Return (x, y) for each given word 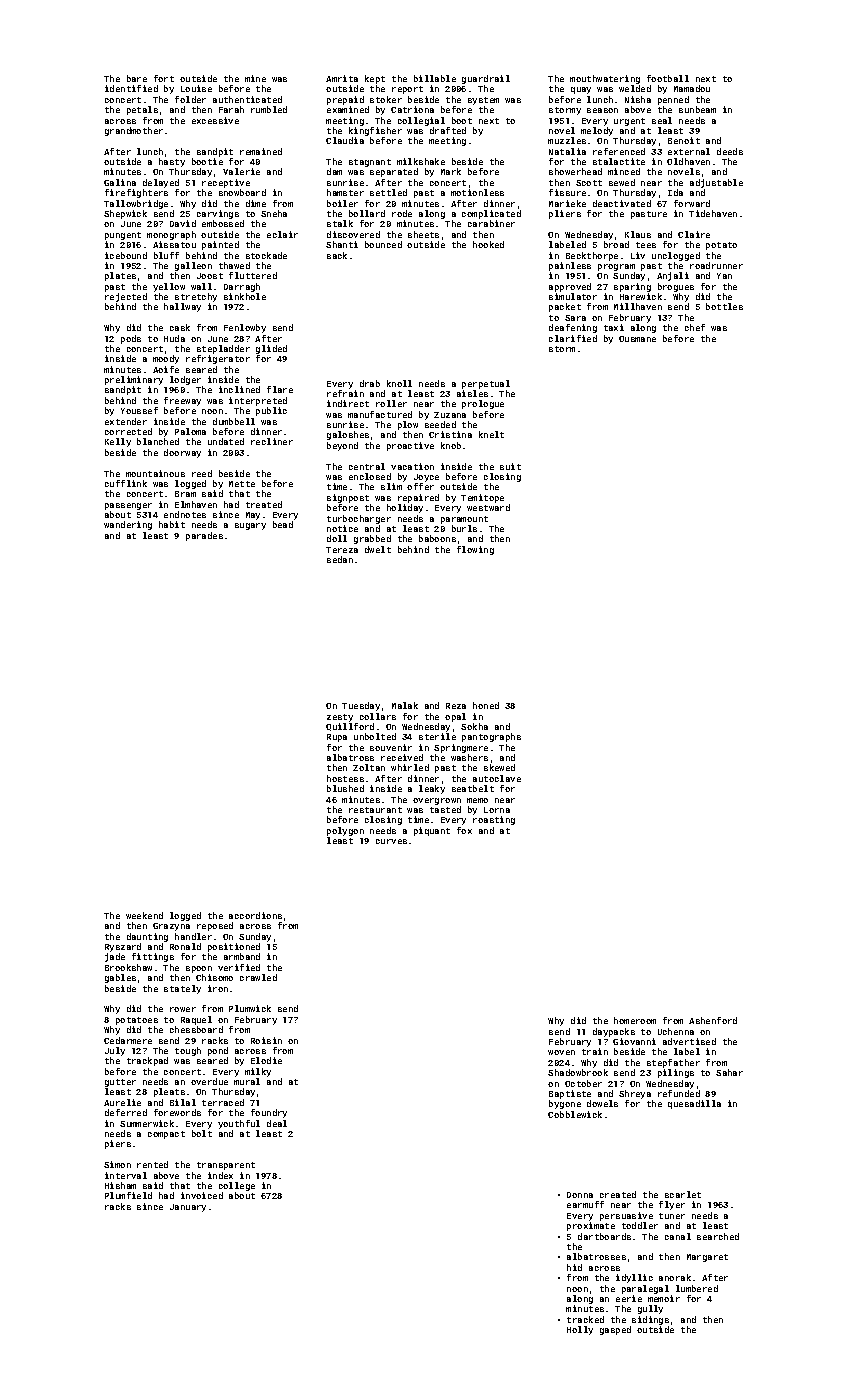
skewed (499, 767)
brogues (676, 287)
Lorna (497, 810)
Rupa (337, 738)
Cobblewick (575, 1114)
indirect (348, 403)
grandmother (134, 131)
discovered (353, 234)
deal (277, 1123)
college (237, 1186)
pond (218, 1051)
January (188, 1208)
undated (226, 441)
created (618, 1194)
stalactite (619, 161)
